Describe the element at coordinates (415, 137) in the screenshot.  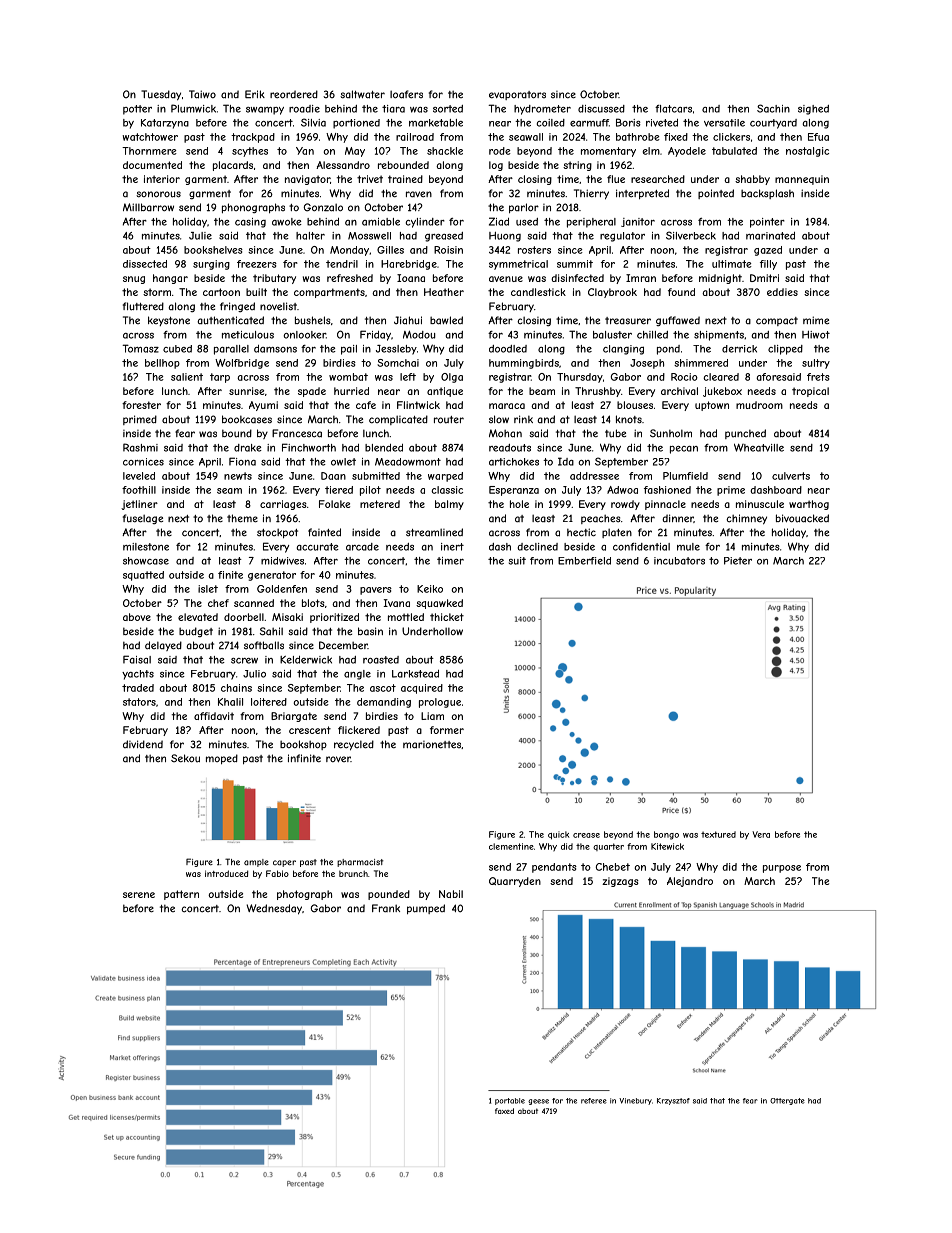
I see `railroad` at that location.
